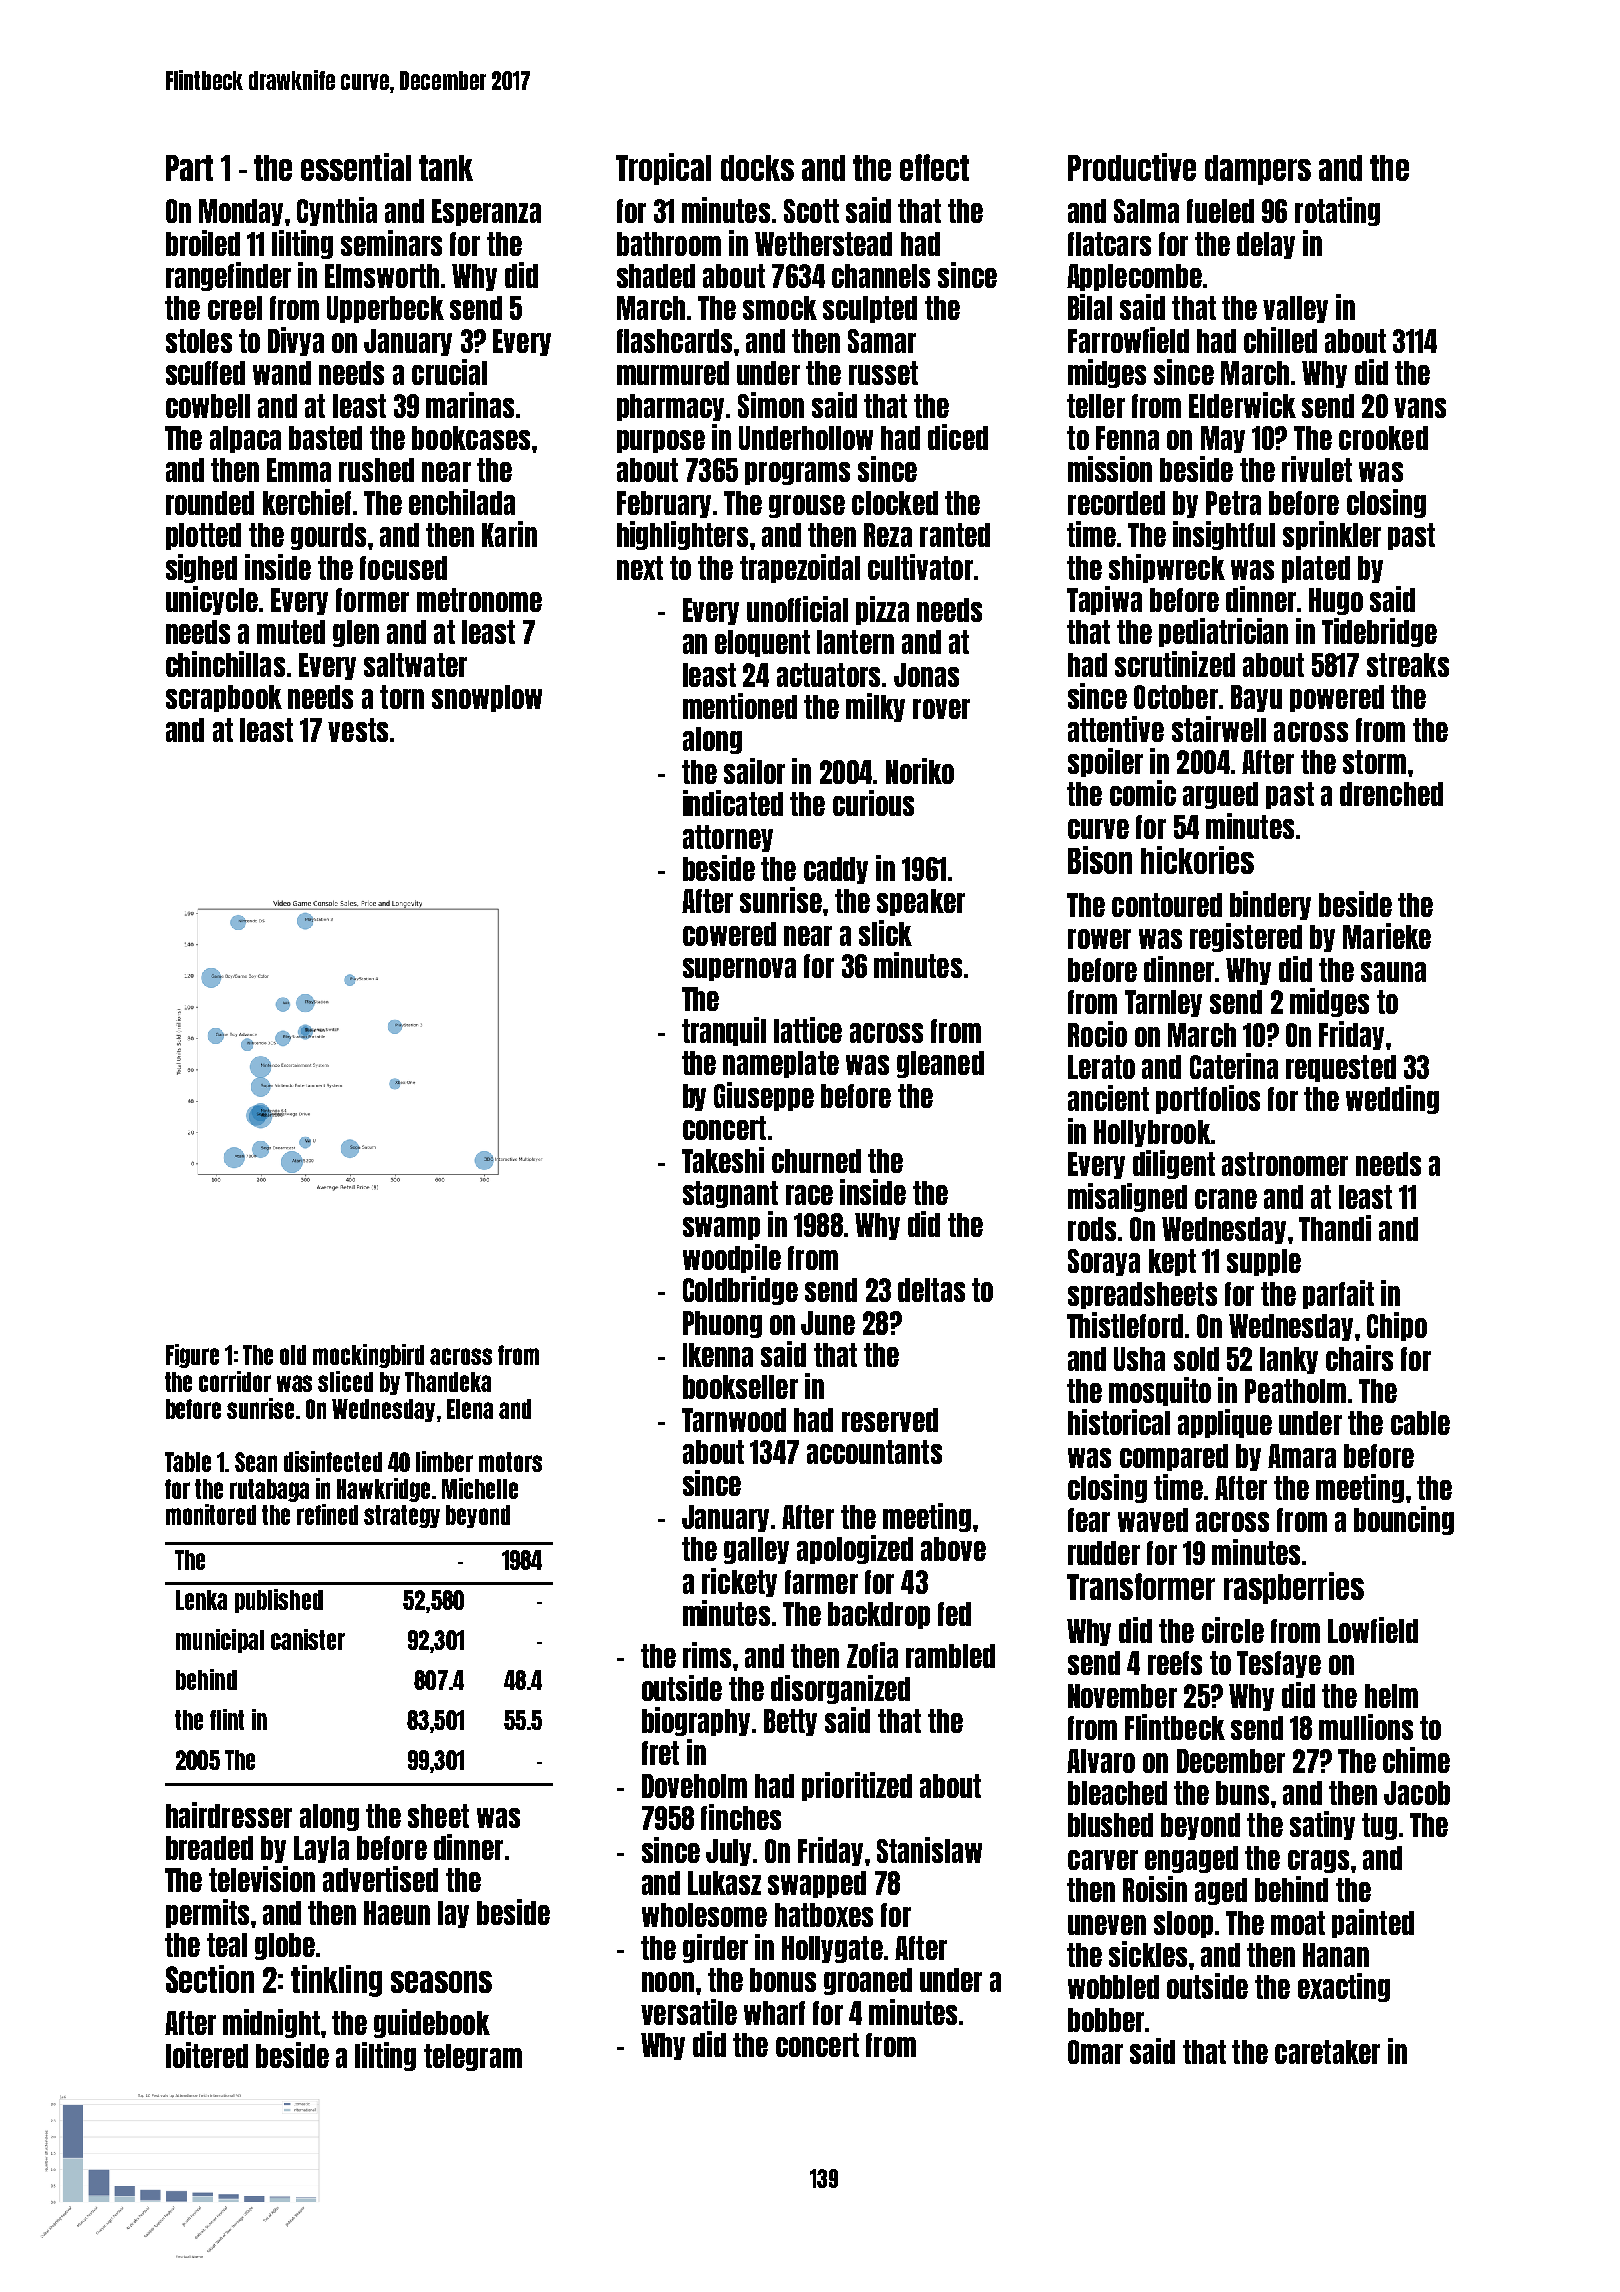  What do you see at coordinates (663, 169) in the screenshot?
I see `Tropical` at bounding box center [663, 169].
